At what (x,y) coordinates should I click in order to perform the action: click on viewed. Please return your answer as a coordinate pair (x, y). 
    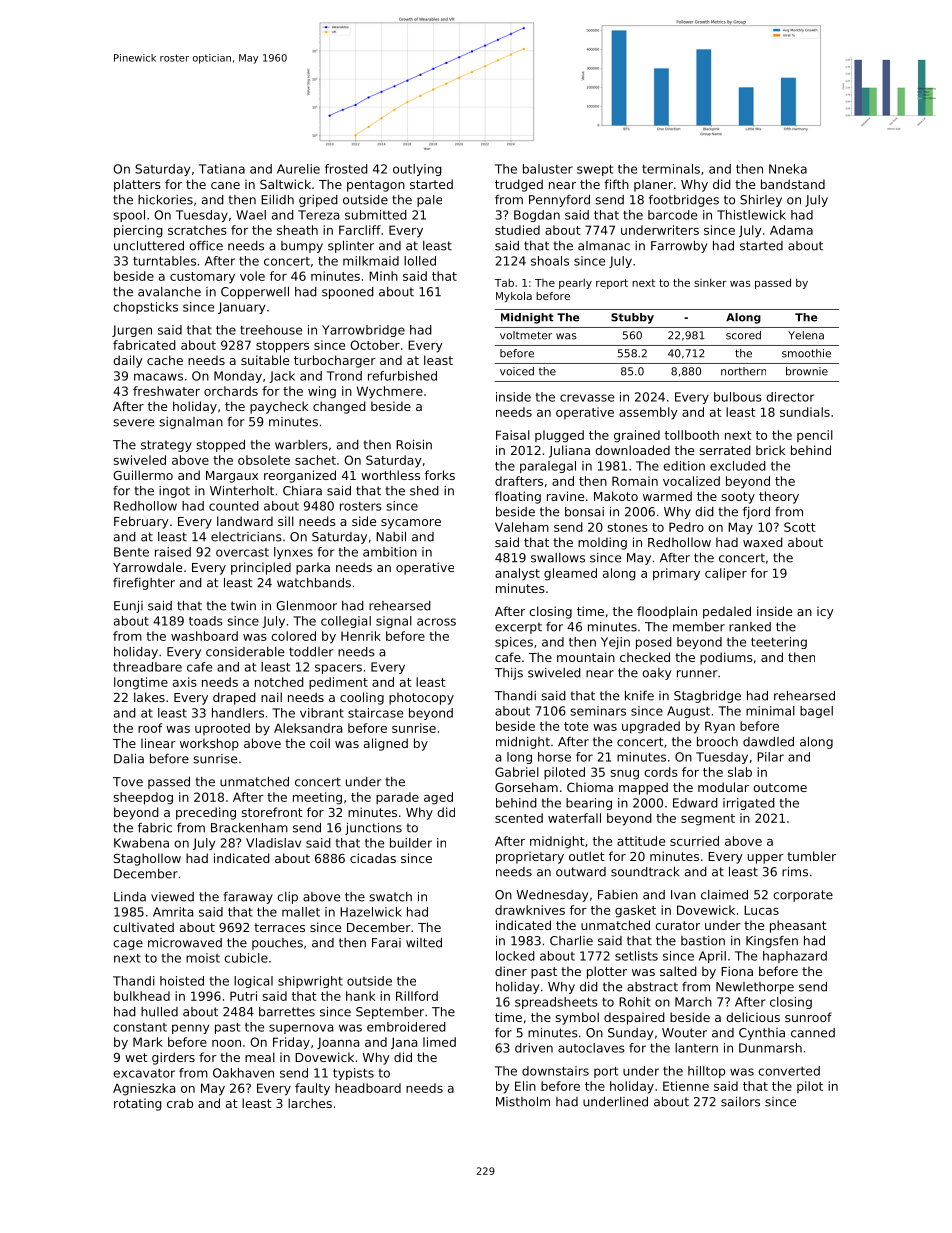
    Looking at the image, I should click on (172, 897).
